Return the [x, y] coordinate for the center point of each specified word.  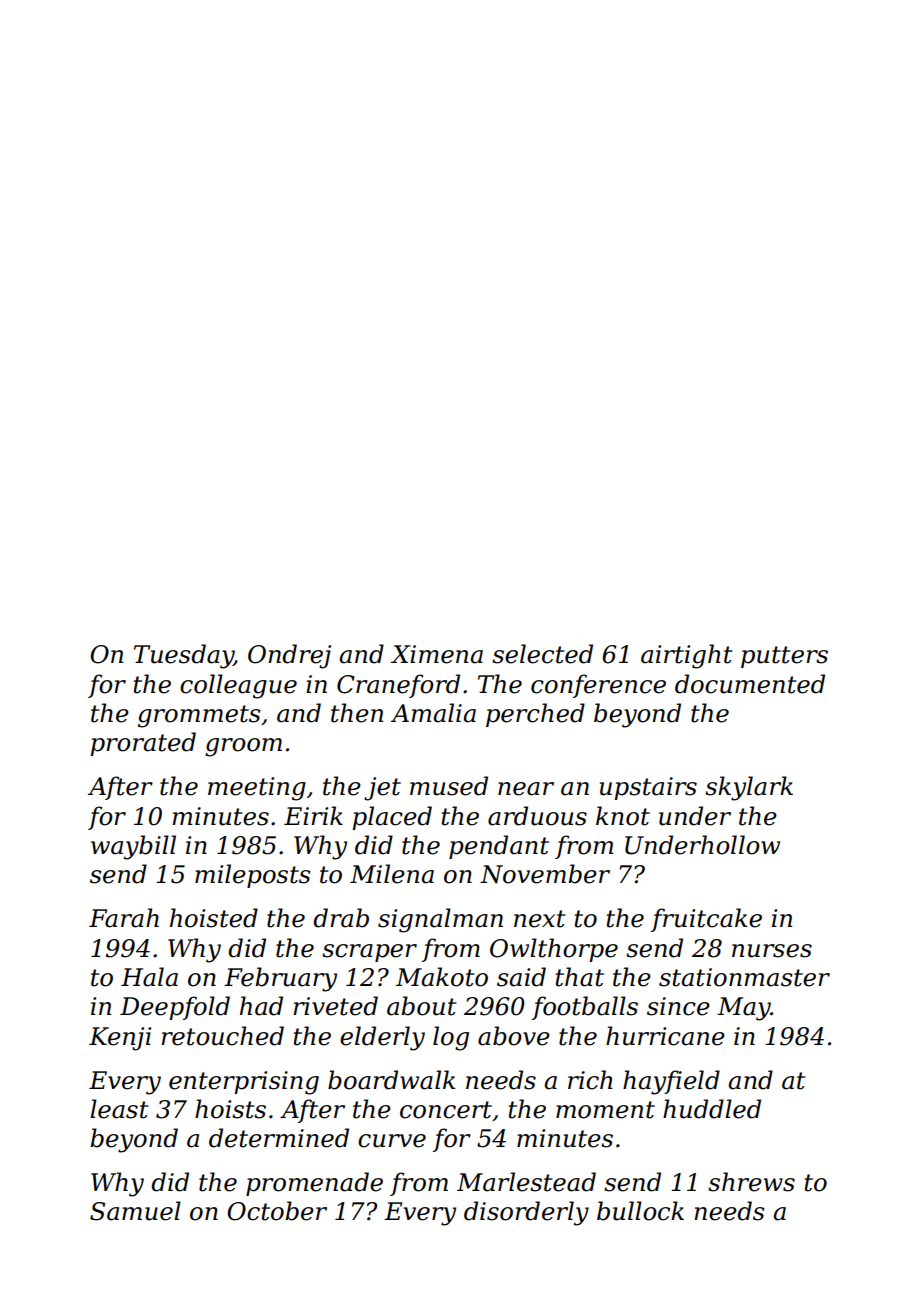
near [526, 789]
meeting [257, 789]
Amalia [433, 713]
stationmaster [744, 977]
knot [623, 816]
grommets [199, 716]
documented [750, 684]
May [744, 1009]
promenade [314, 1184]
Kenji [120, 1039]
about [421, 1006]
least [119, 1109]
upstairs [648, 788]
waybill [133, 847]
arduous [537, 816]
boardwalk [391, 1080]
